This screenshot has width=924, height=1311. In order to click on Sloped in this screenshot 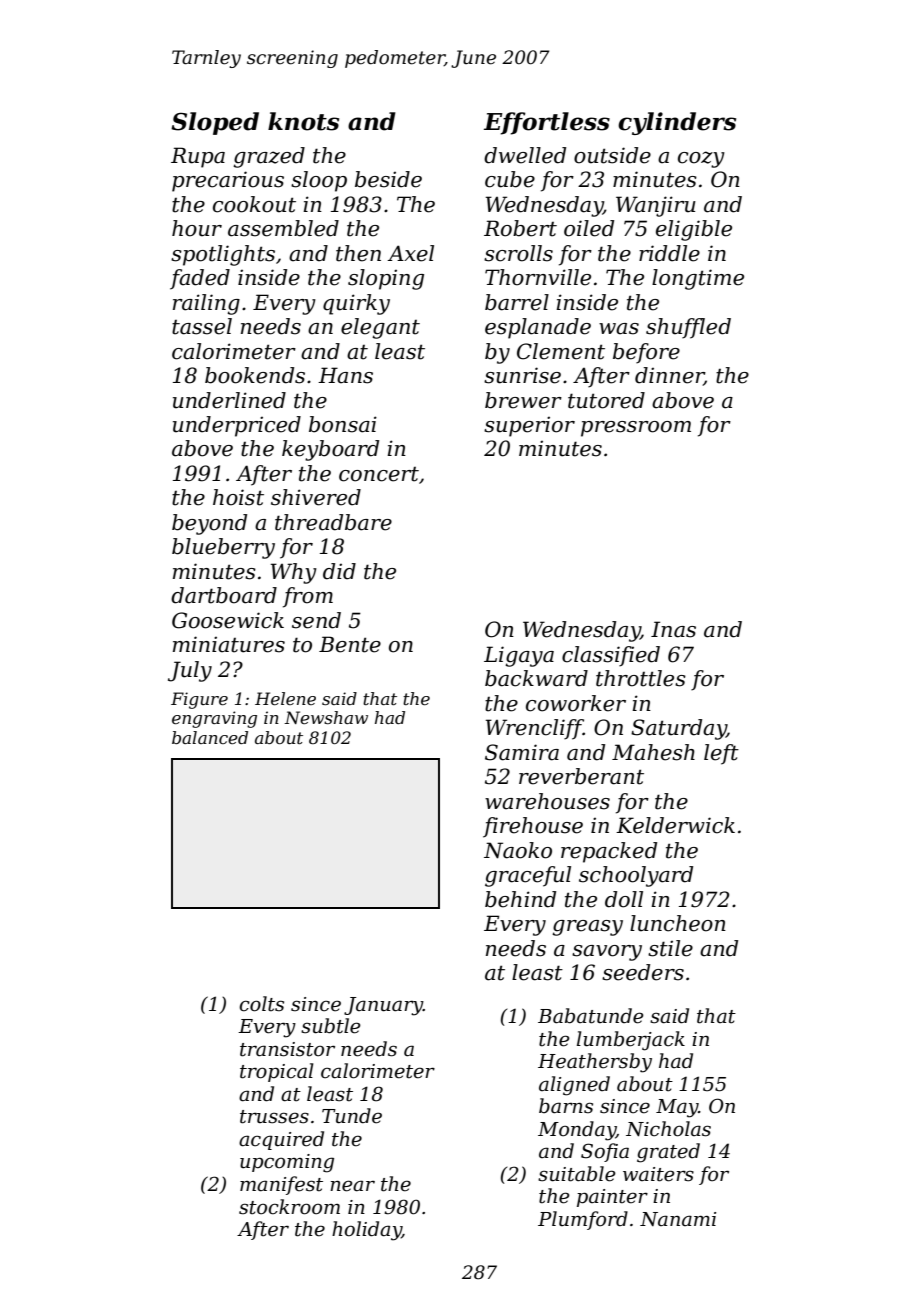, I will do `click(215, 123)`.
